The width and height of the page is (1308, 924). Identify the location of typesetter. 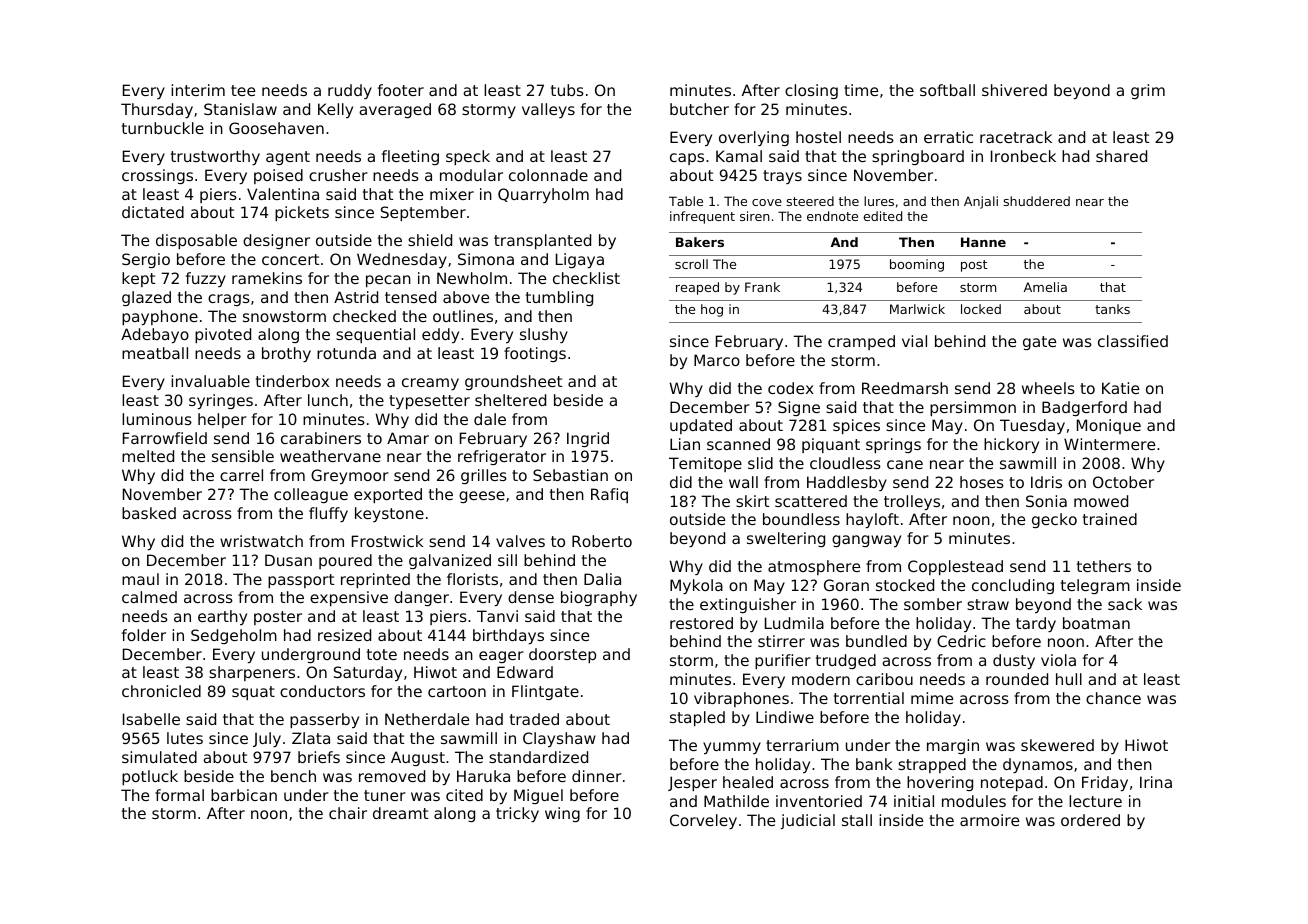
(429, 402).
